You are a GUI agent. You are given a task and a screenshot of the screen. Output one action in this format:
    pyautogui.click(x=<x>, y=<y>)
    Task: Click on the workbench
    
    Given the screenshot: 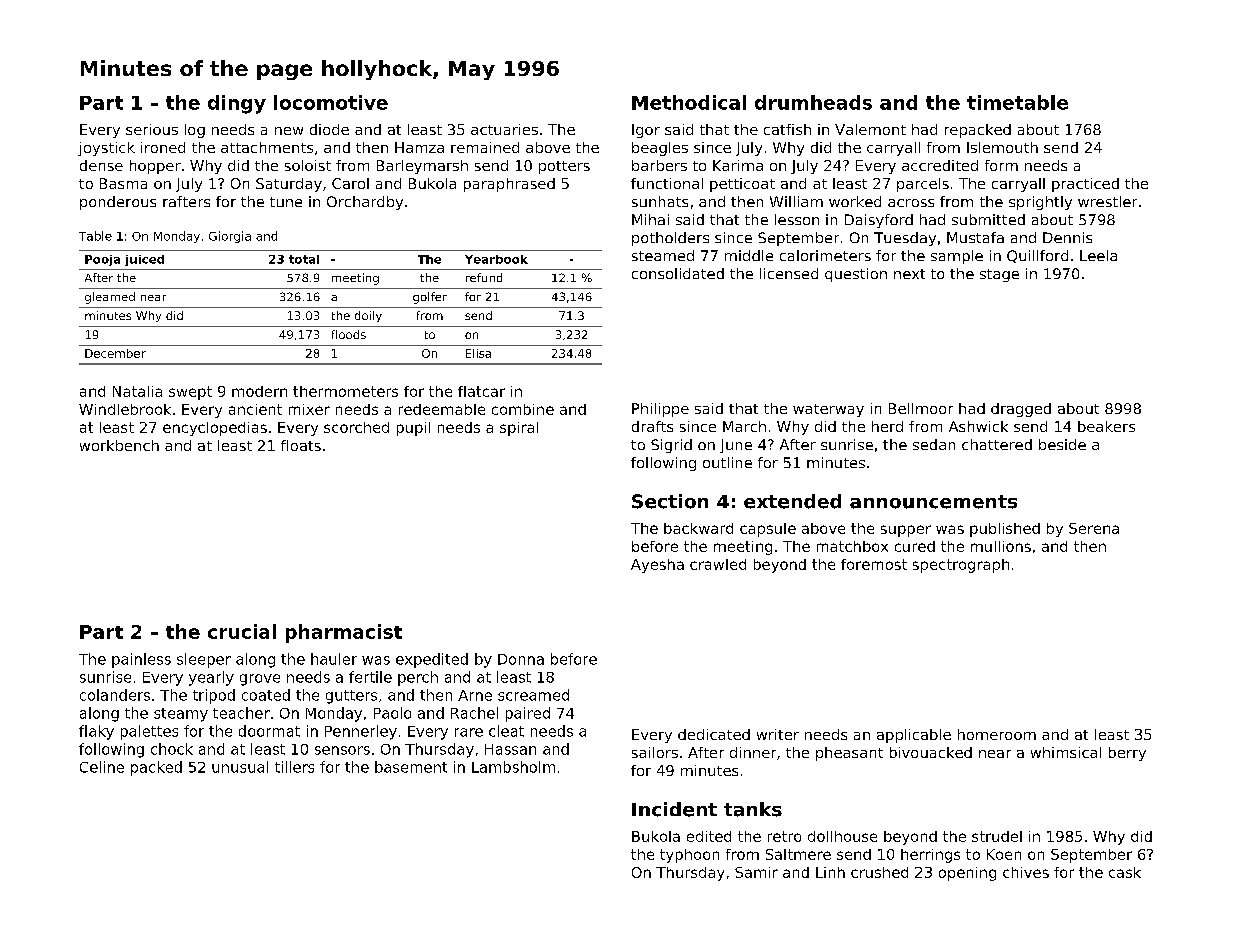 What is the action you would take?
    pyautogui.click(x=119, y=445)
